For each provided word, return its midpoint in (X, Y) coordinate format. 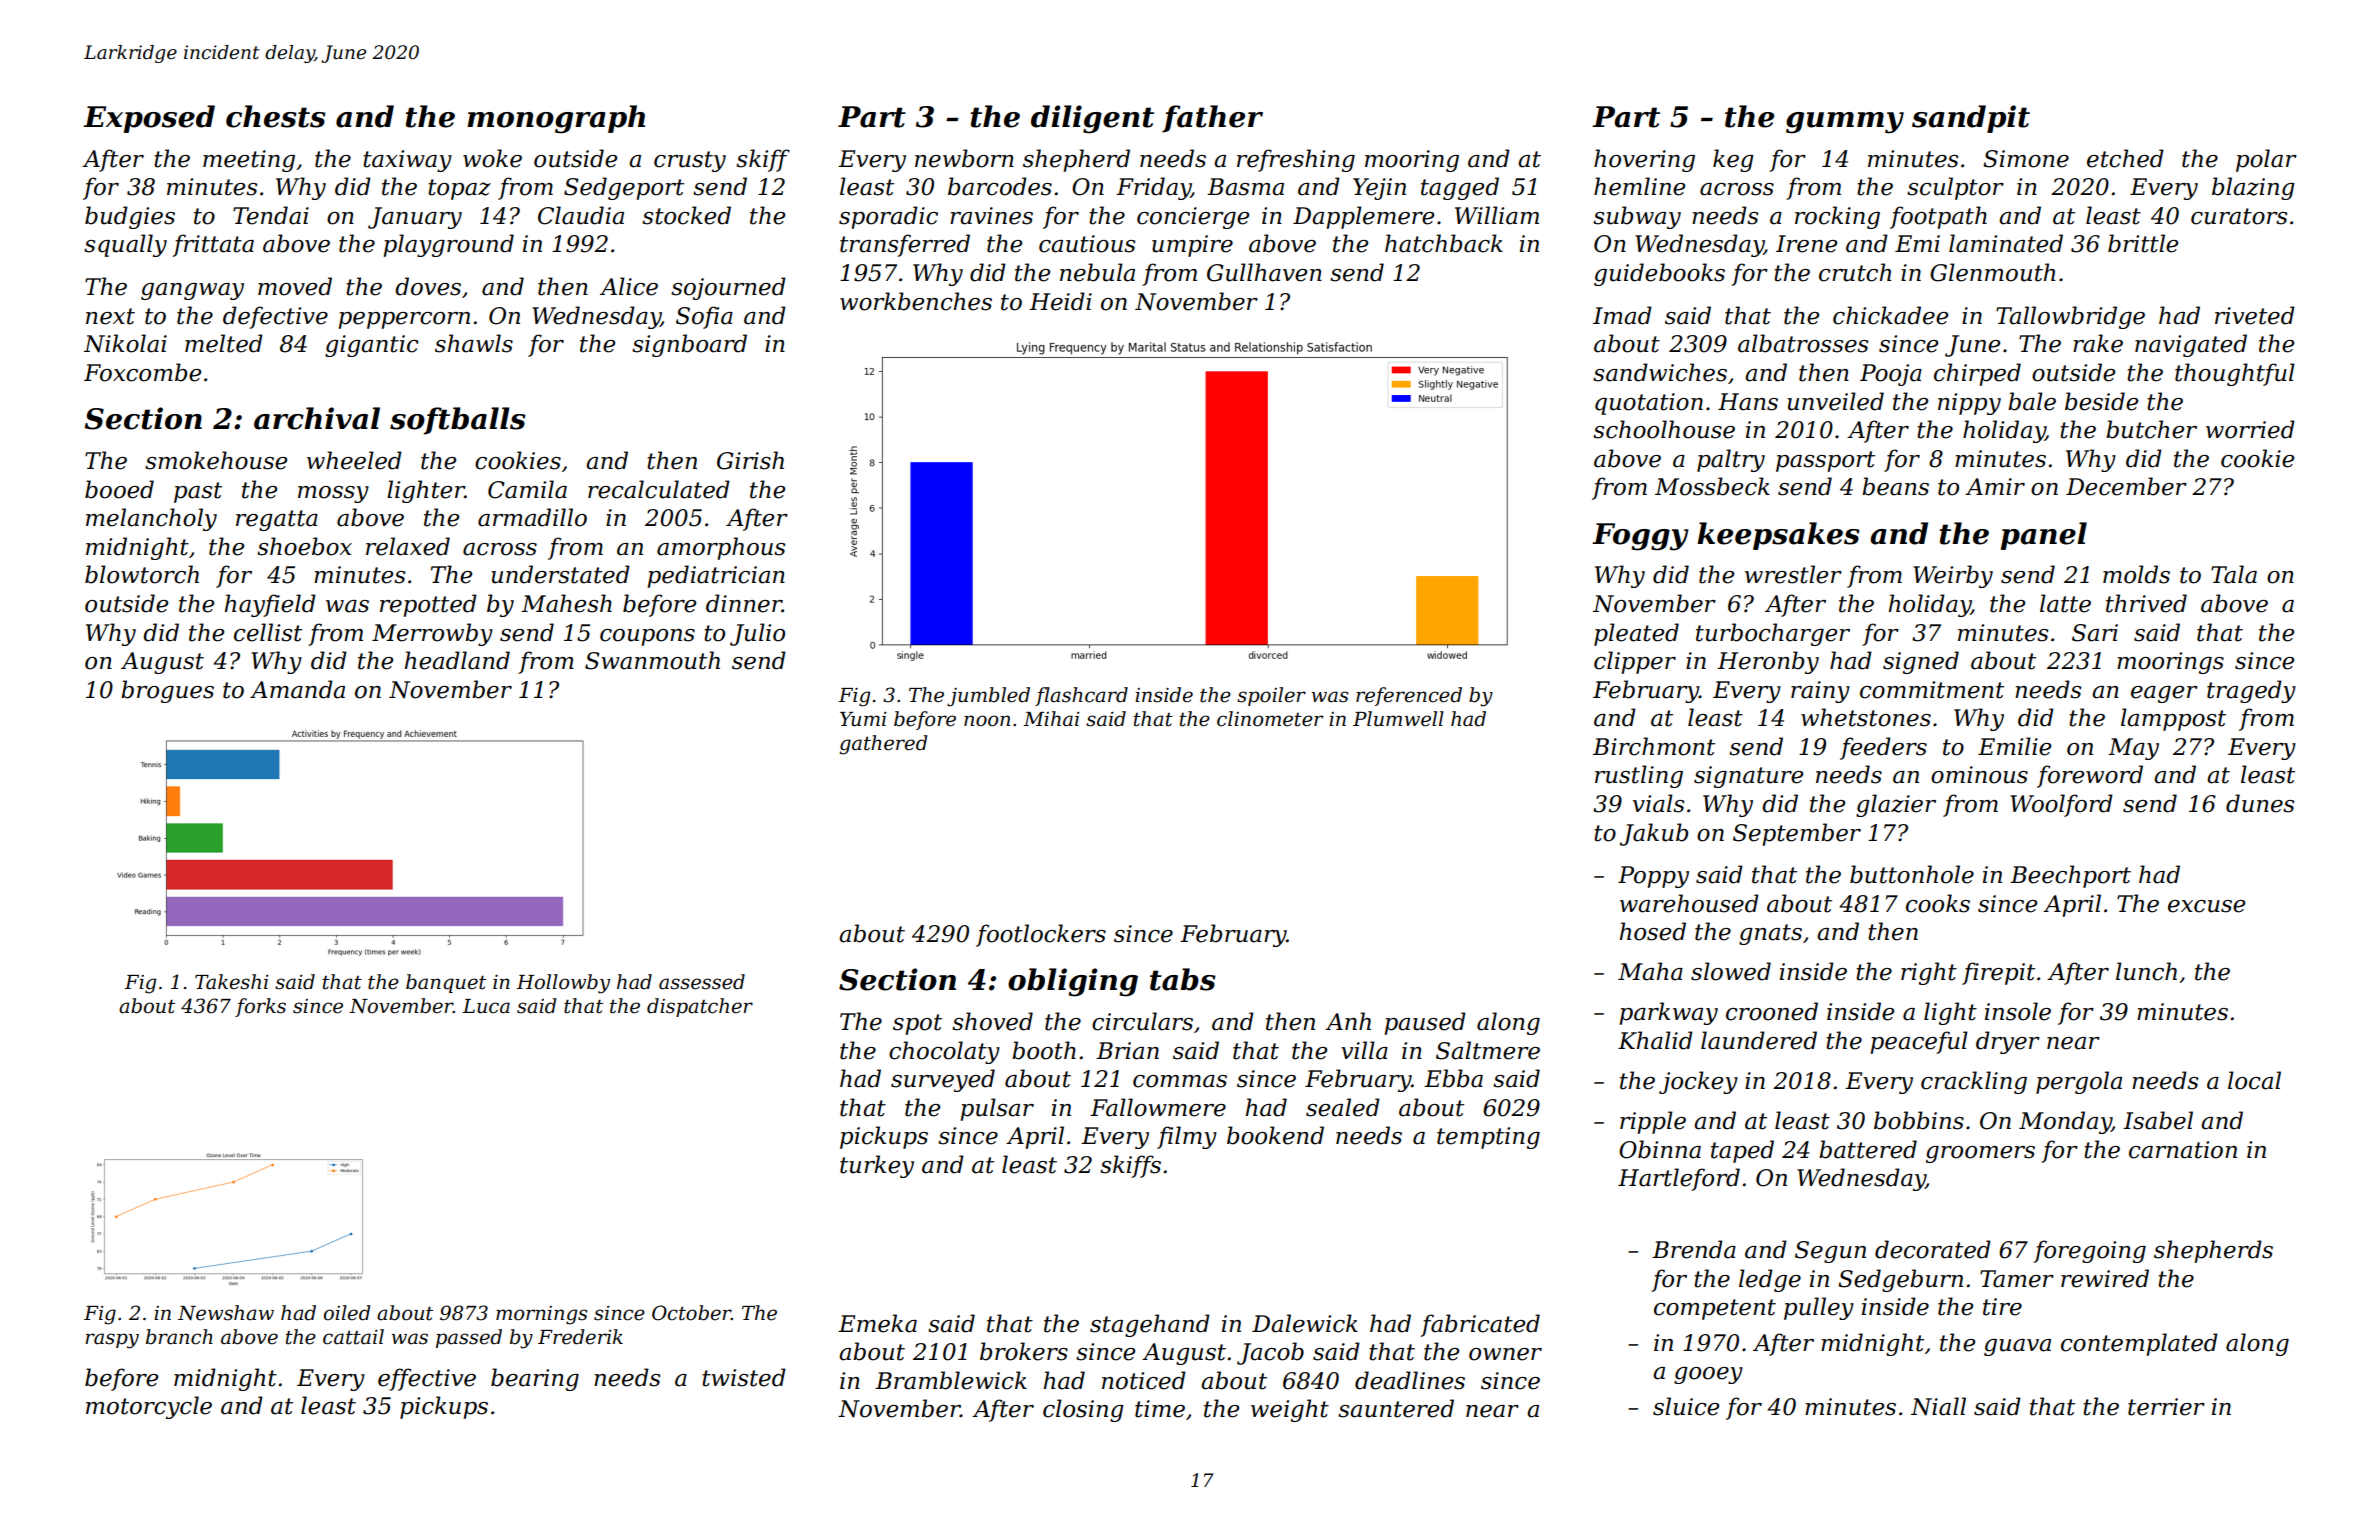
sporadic (888, 217)
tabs (1183, 979)
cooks (1938, 903)
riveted (2255, 315)
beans (1895, 486)
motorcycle (149, 1407)
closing (1083, 1410)
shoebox (304, 546)
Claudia (581, 215)
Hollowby (563, 984)
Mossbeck (1712, 486)
